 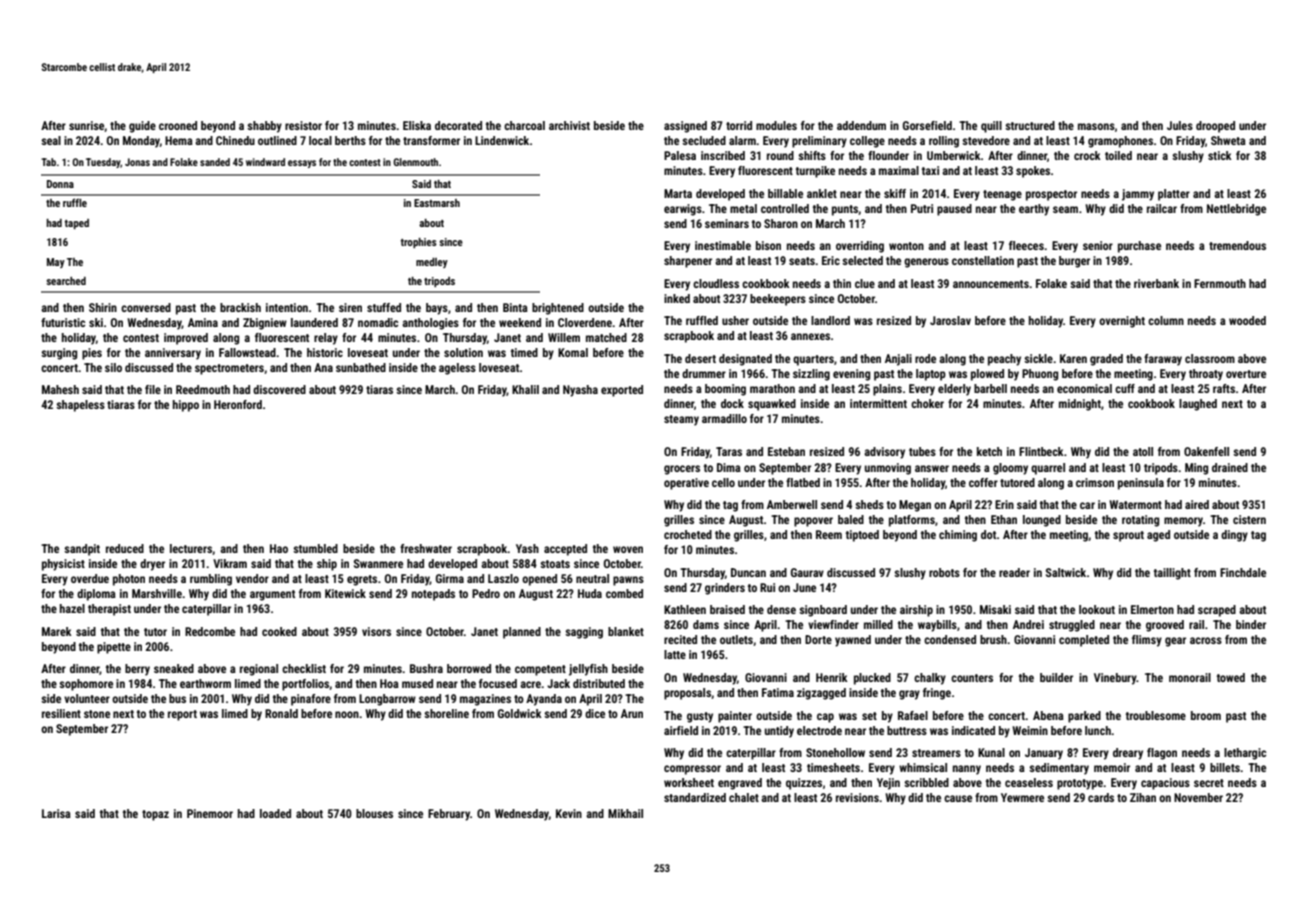 What do you see at coordinates (991, 127) in the document?
I see `quill` at bounding box center [991, 127].
